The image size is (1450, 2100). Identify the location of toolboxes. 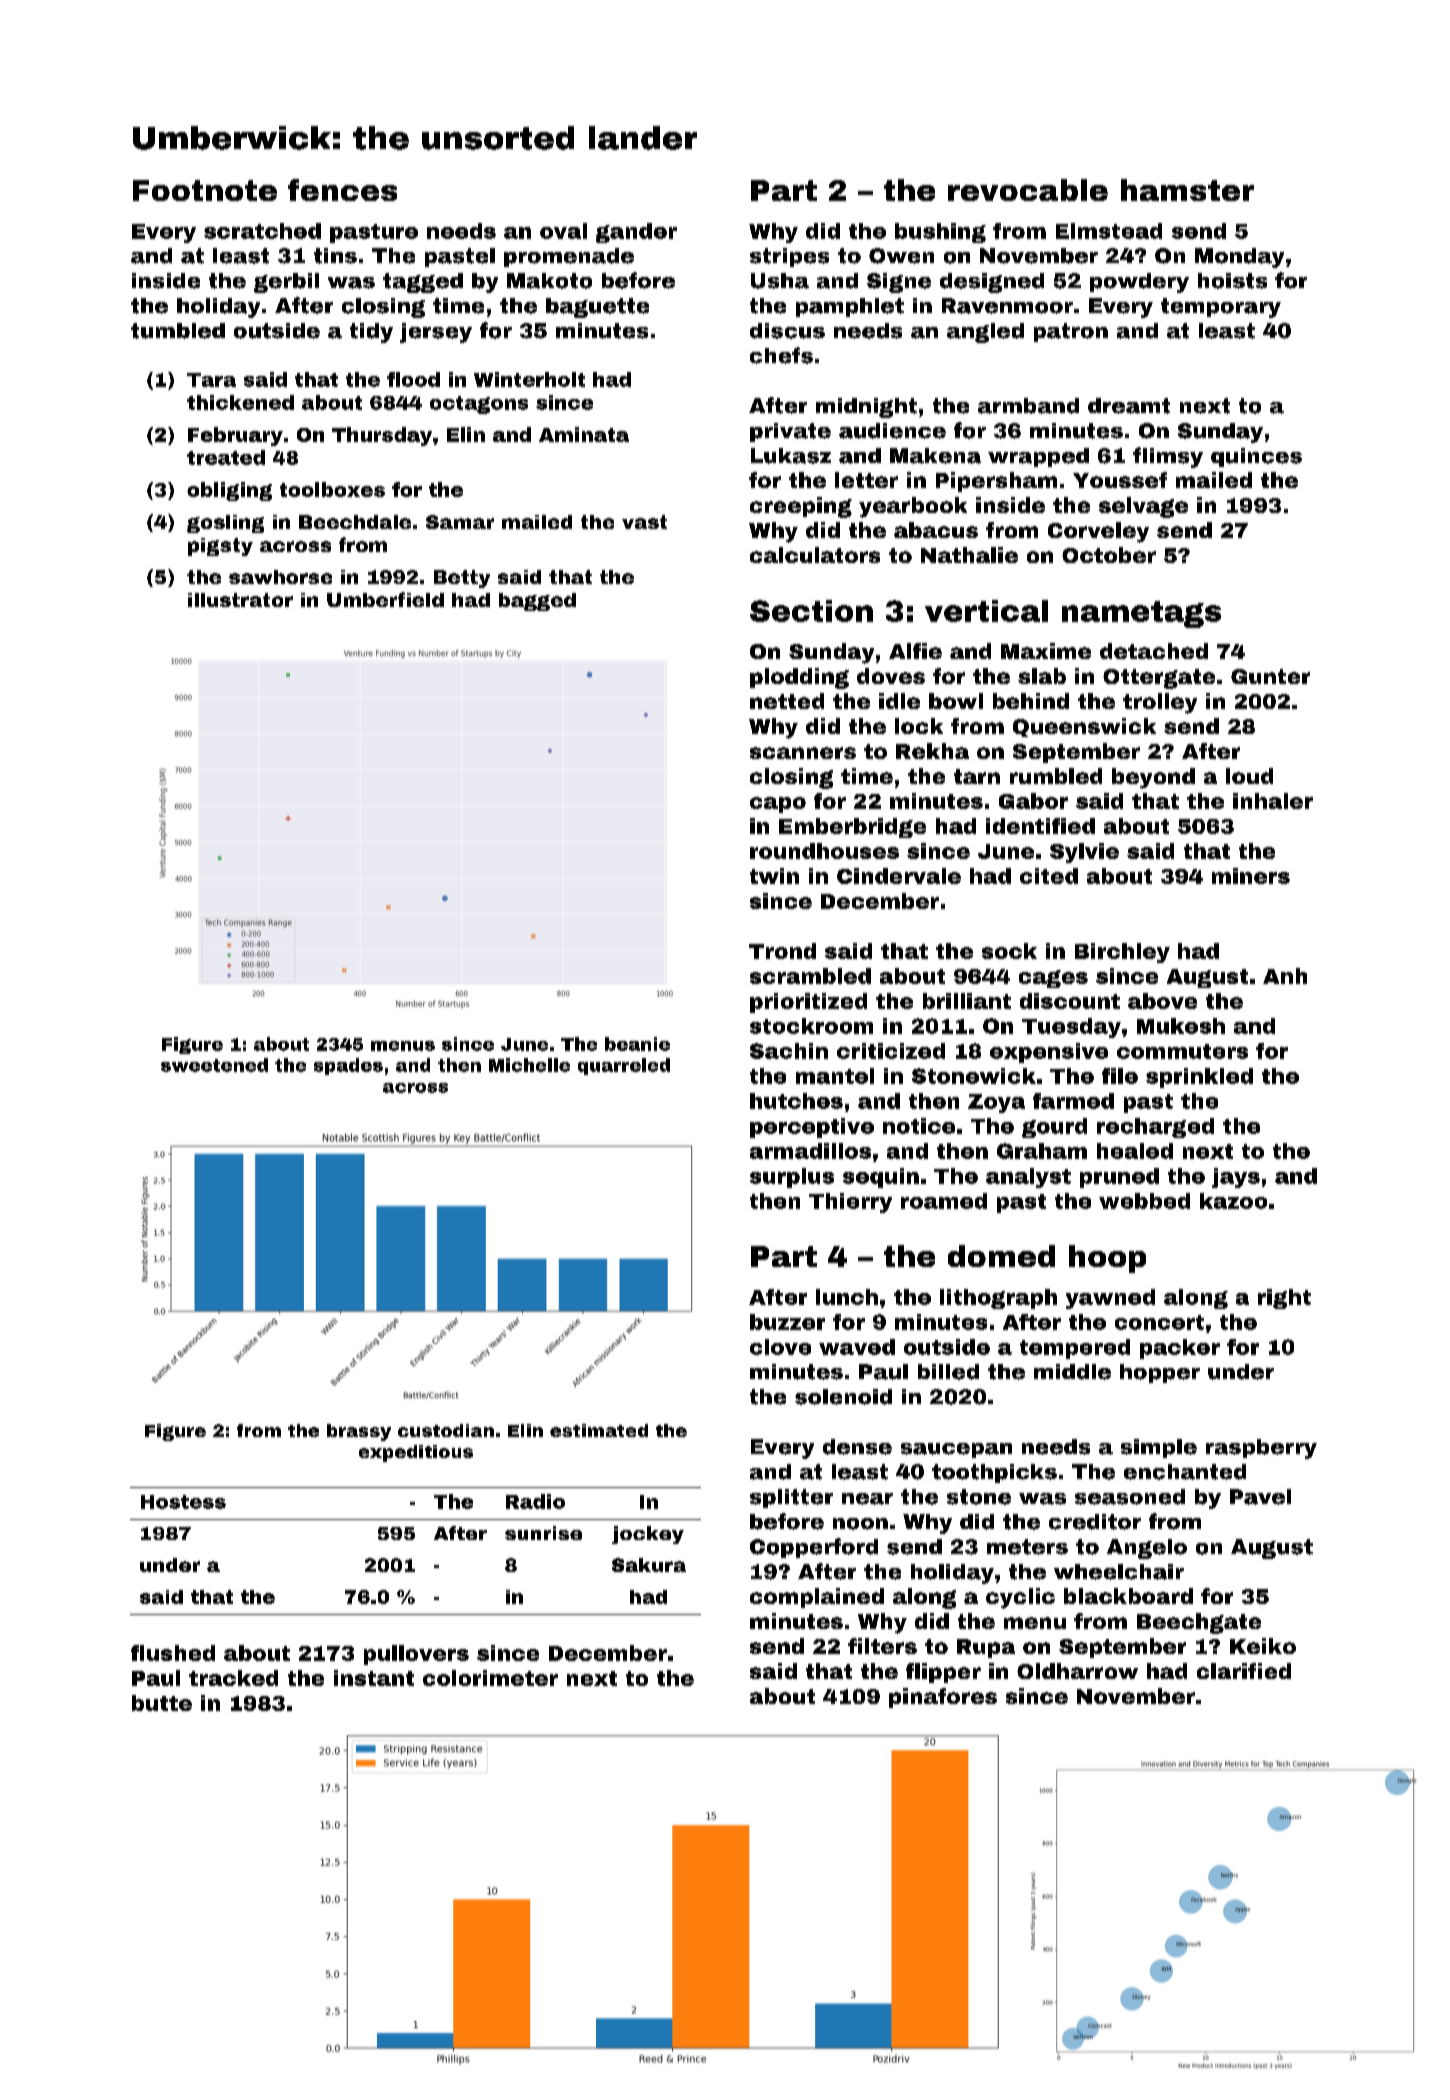
(332, 489).
